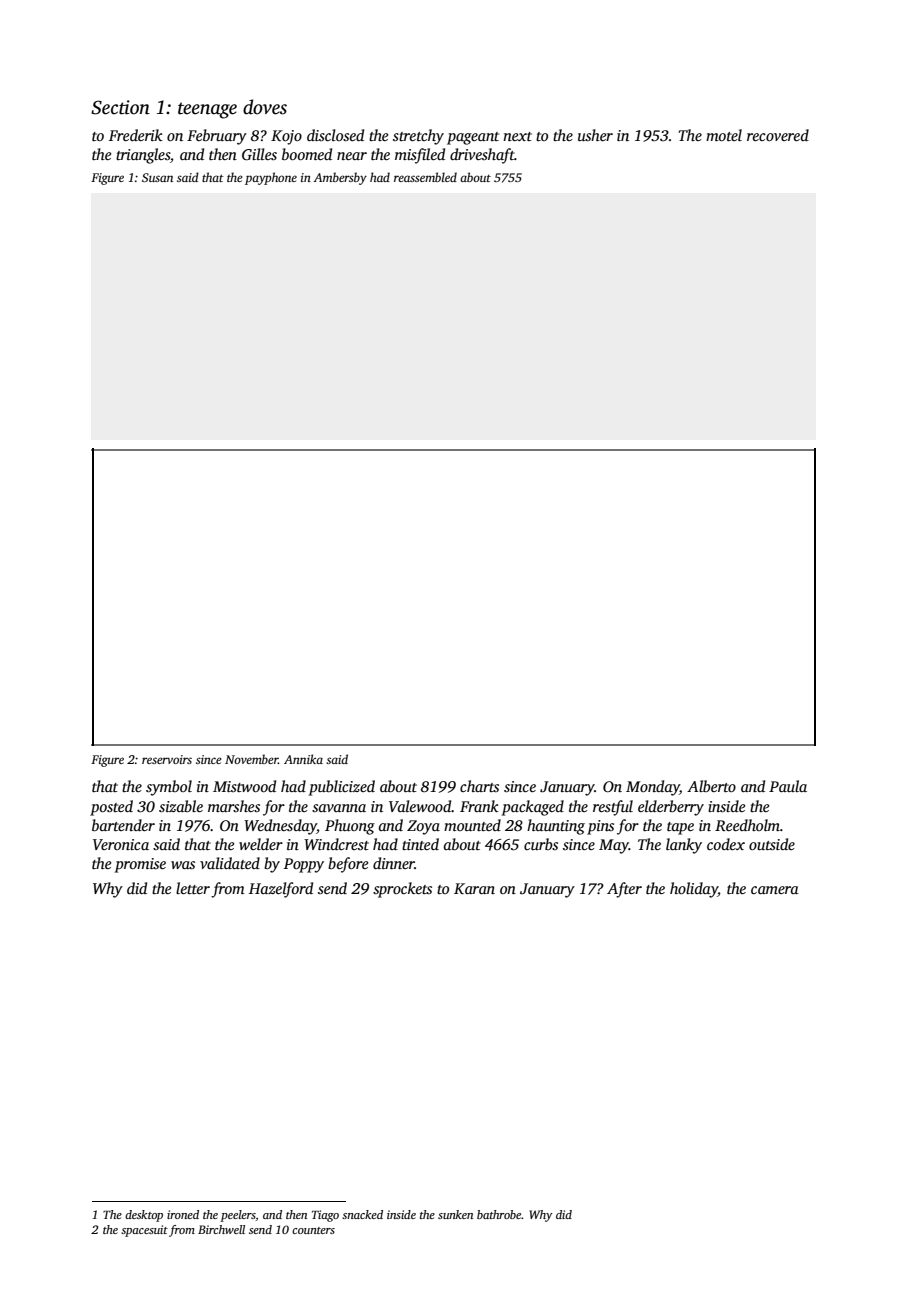  What do you see at coordinates (724, 135) in the page?
I see `motel` at bounding box center [724, 135].
